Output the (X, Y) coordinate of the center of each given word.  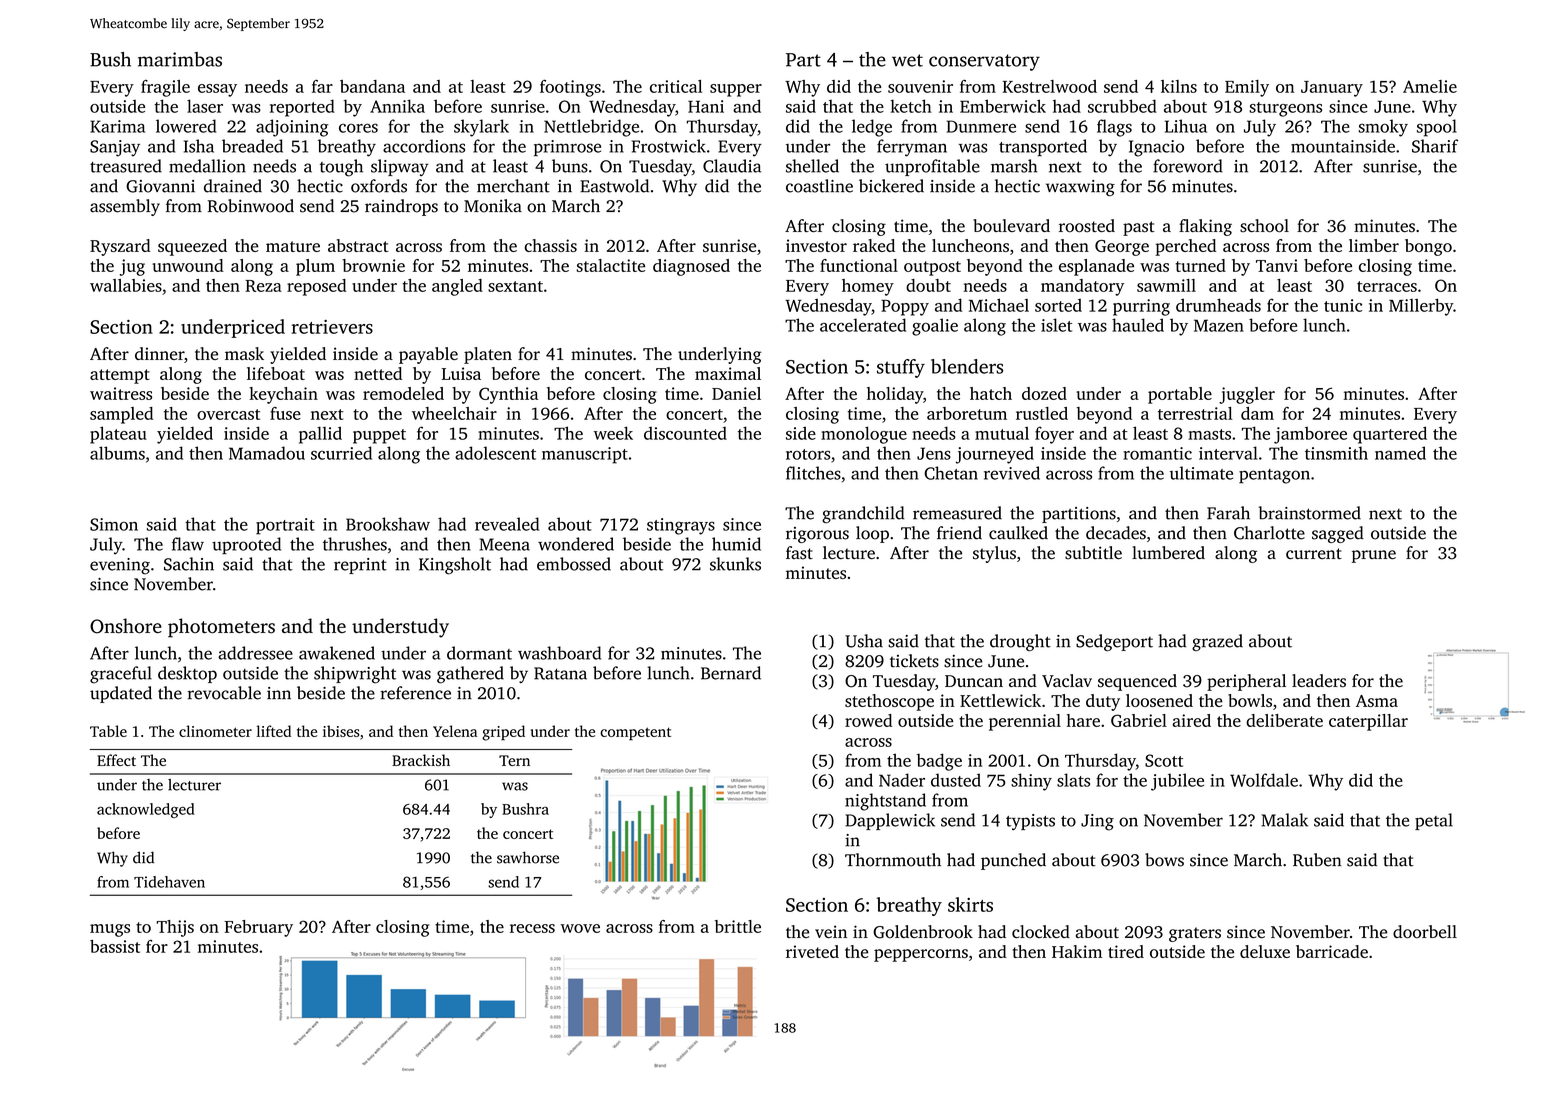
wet (907, 60)
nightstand (885, 802)
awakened (337, 653)
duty (1103, 702)
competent (635, 734)
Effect (116, 760)
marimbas (180, 59)
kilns (1179, 86)
